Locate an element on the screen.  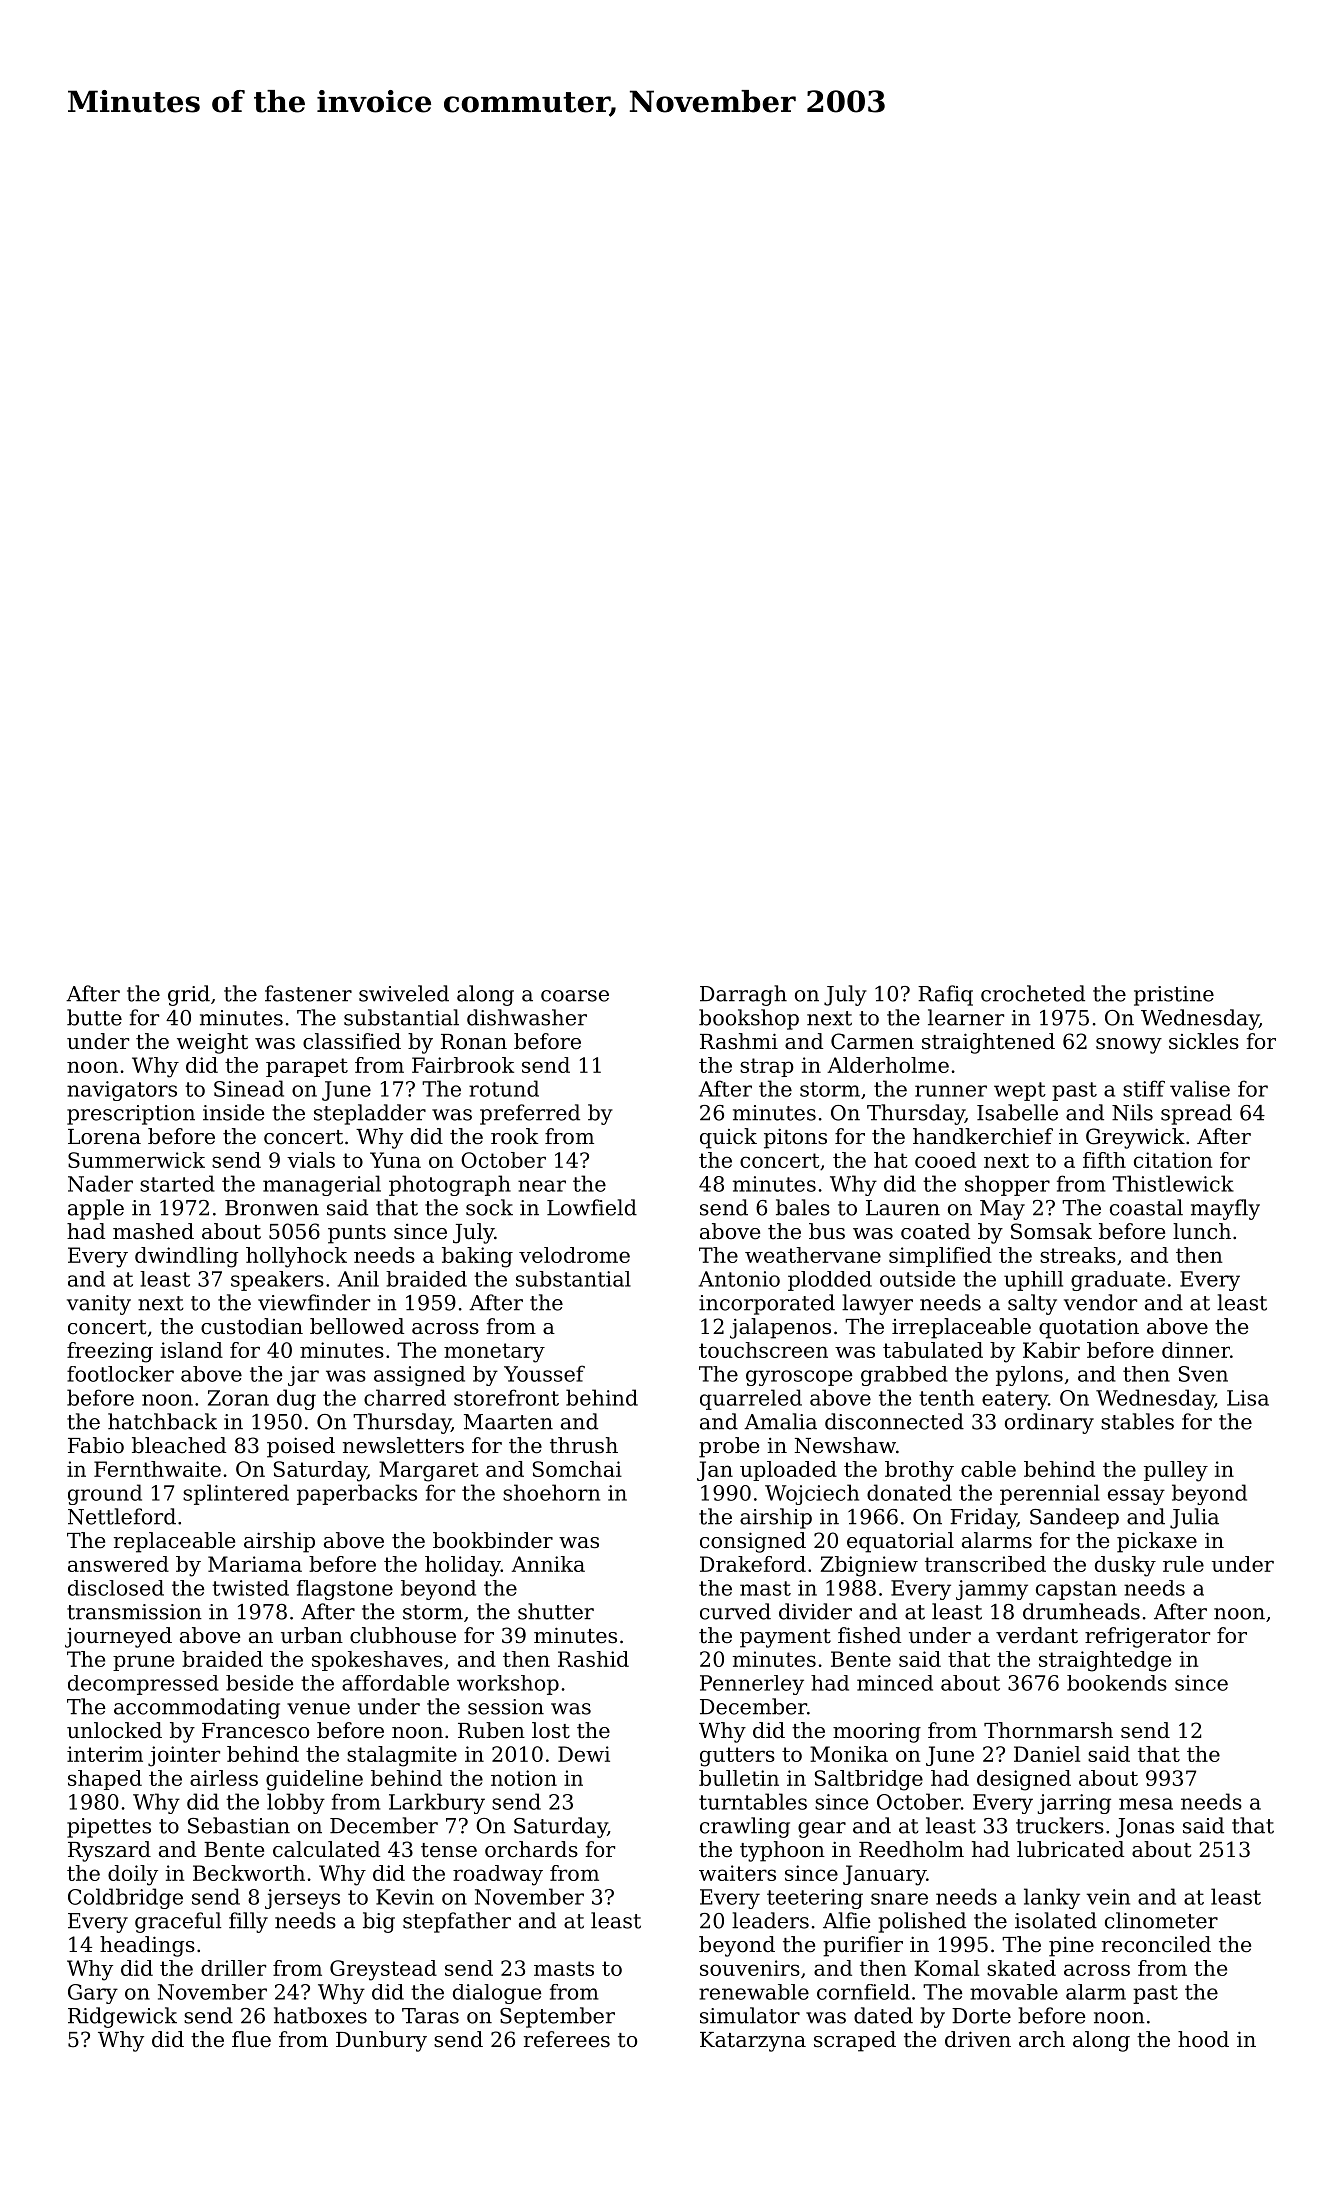
paperbacks is located at coordinates (357, 1494).
